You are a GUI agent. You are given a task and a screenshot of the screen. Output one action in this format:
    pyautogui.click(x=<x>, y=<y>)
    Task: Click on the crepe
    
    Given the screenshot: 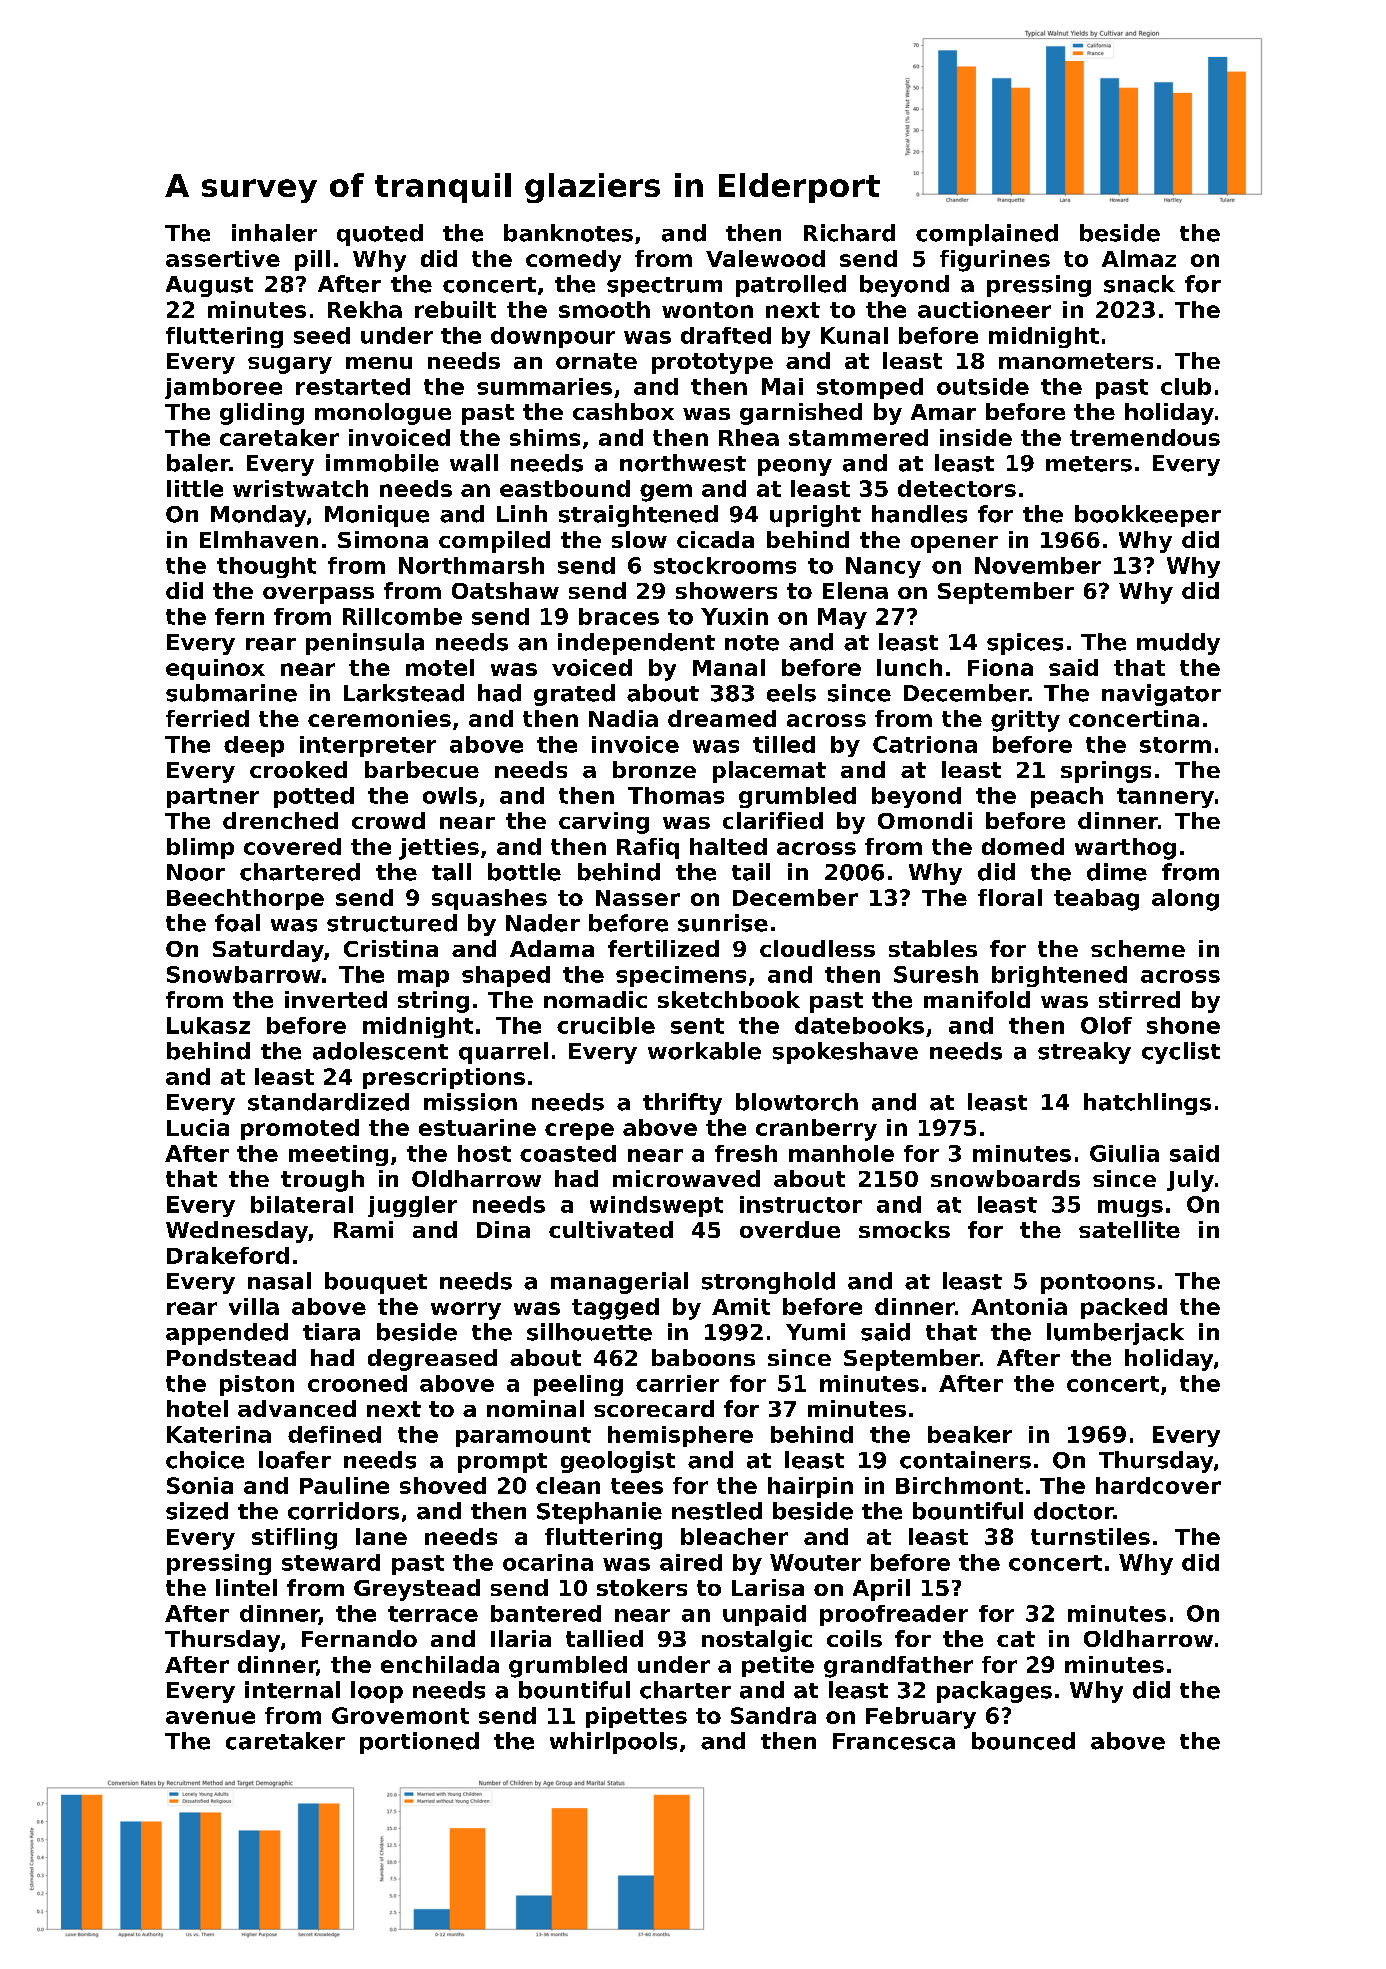 What is the action you would take?
    pyautogui.click(x=579, y=1131)
